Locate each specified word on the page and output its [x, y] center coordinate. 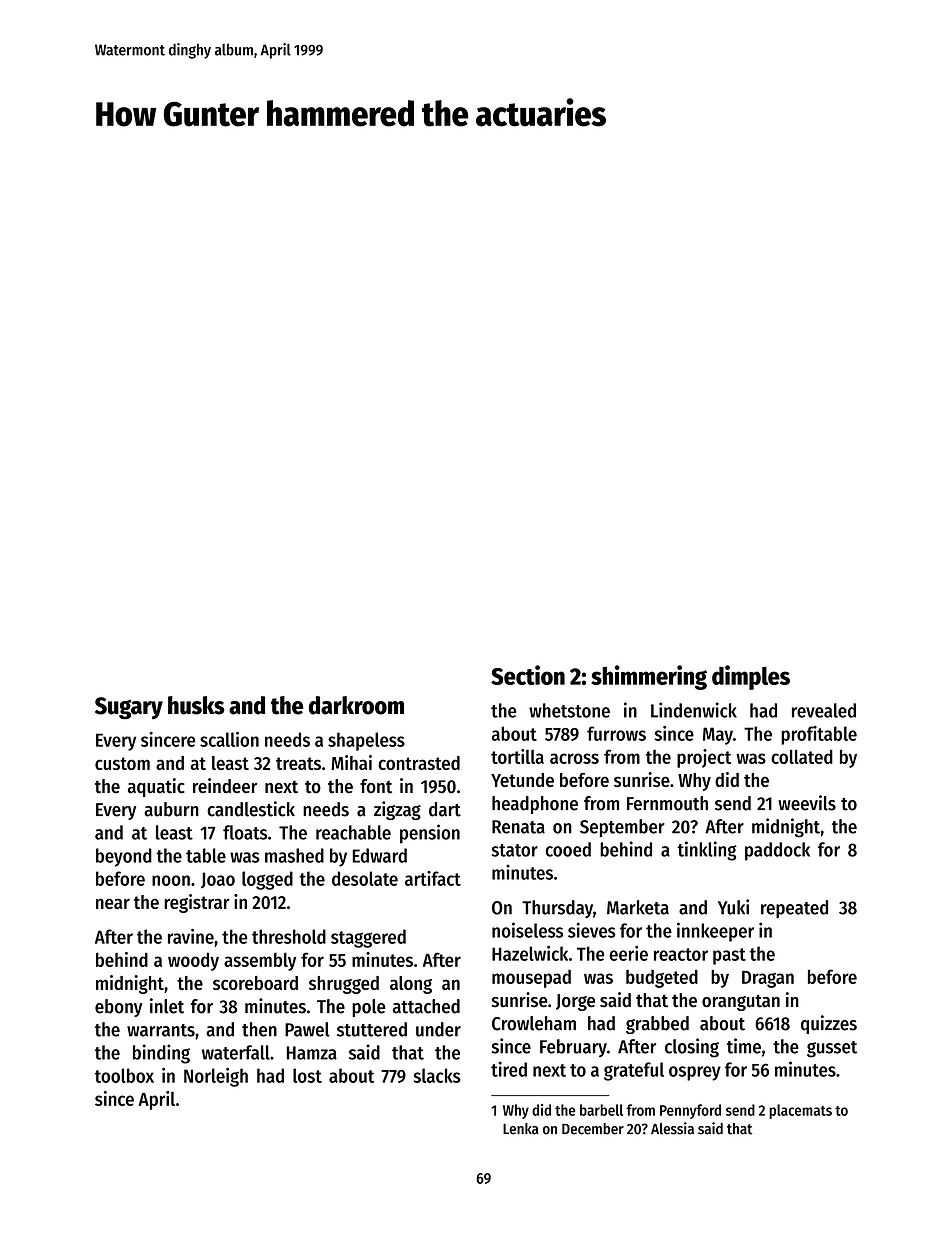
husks [196, 705]
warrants [161, 1030]
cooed [568, 849]
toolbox [124, 1075]
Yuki [733, 907]
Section [528, 675]
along [411, 985]
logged [267, 880]
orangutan [741, 1002]
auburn [171, 809]
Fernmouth [667, 803]
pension [430, 834]
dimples [751, 677]
